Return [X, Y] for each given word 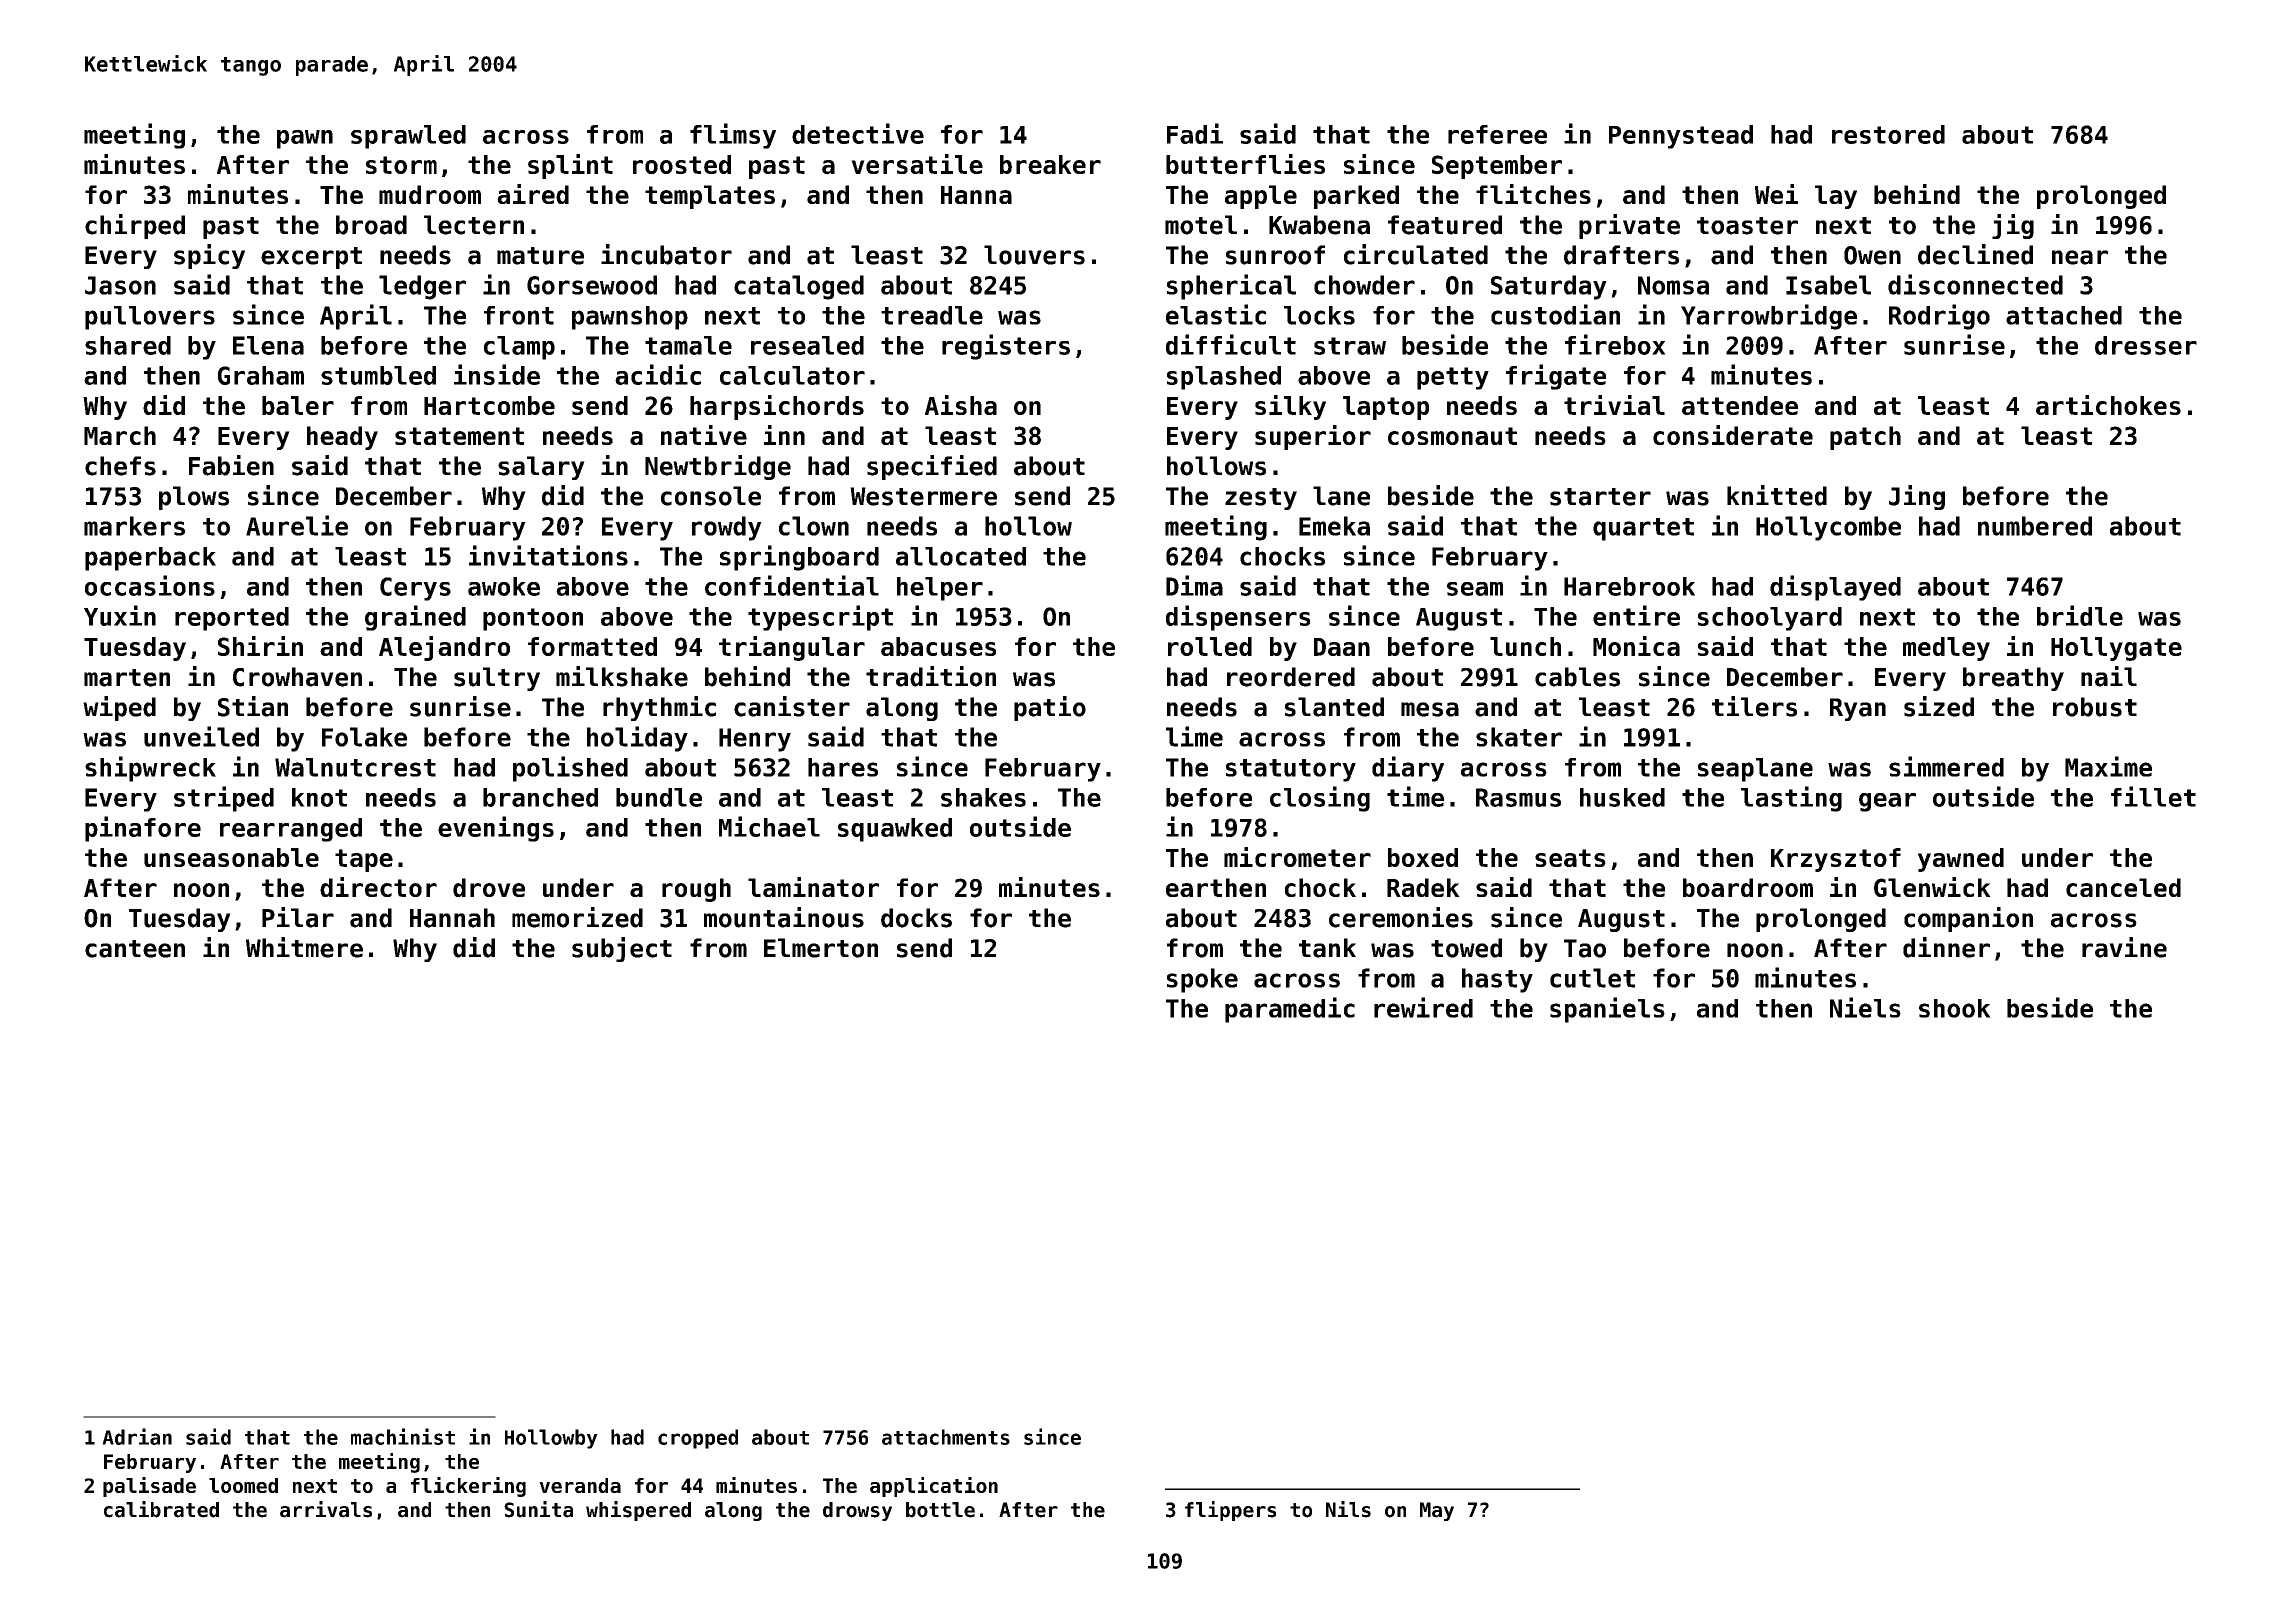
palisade [149, 1487]
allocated [961, 556]
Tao [1585, 948]
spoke [1202, 980]
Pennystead [1681, 137]
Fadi [1195, 133]
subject [622, 949]
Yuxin [120, 615]
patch [1865, 438]
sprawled [408, 137]
